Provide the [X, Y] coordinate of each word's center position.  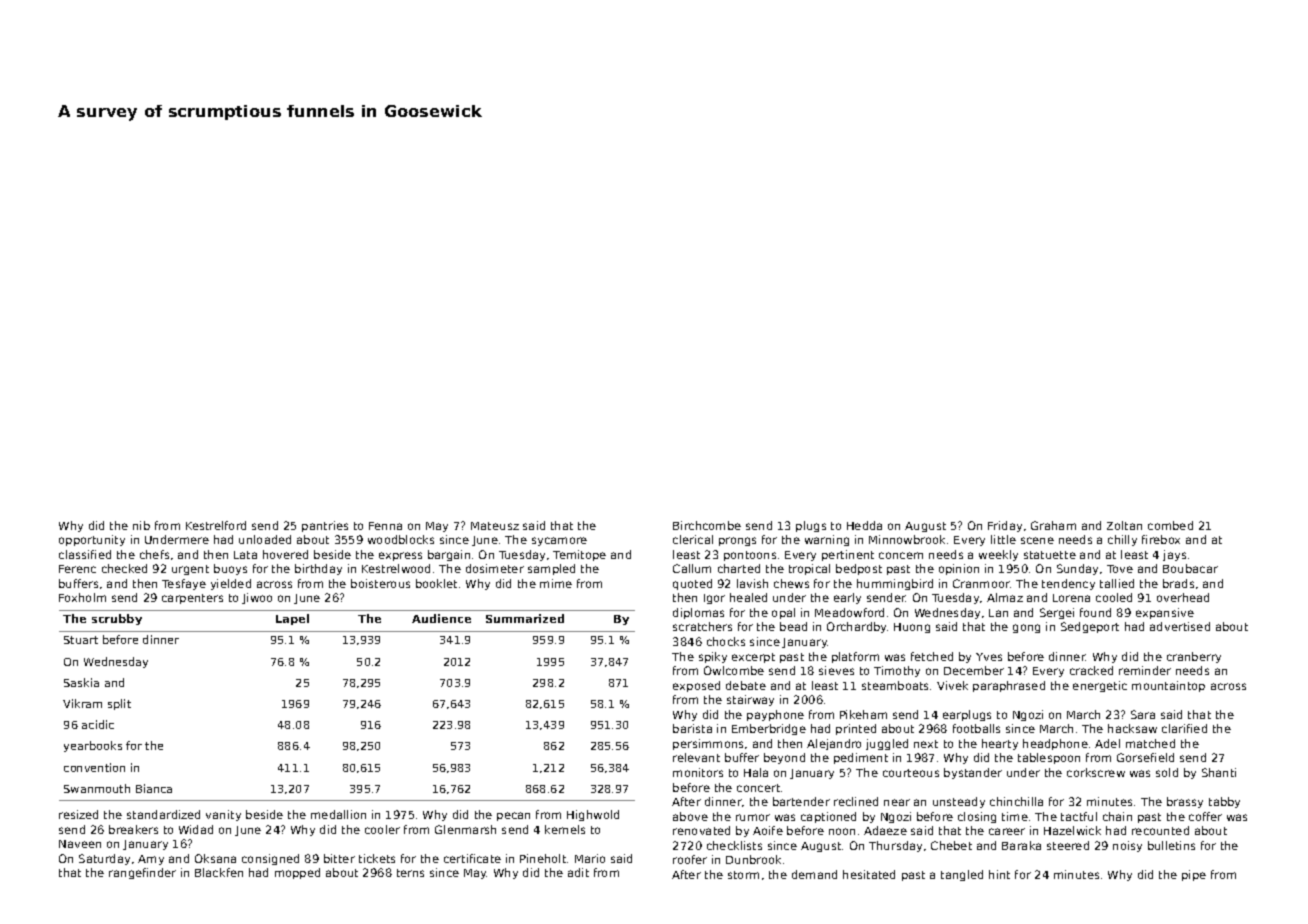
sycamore [559, 541]
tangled [962, 875]
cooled [1114, 597]
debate [746, 685]
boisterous [380, 583]
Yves [989, 657]
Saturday [104, 859]
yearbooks [93, 746]
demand [814, 874]
